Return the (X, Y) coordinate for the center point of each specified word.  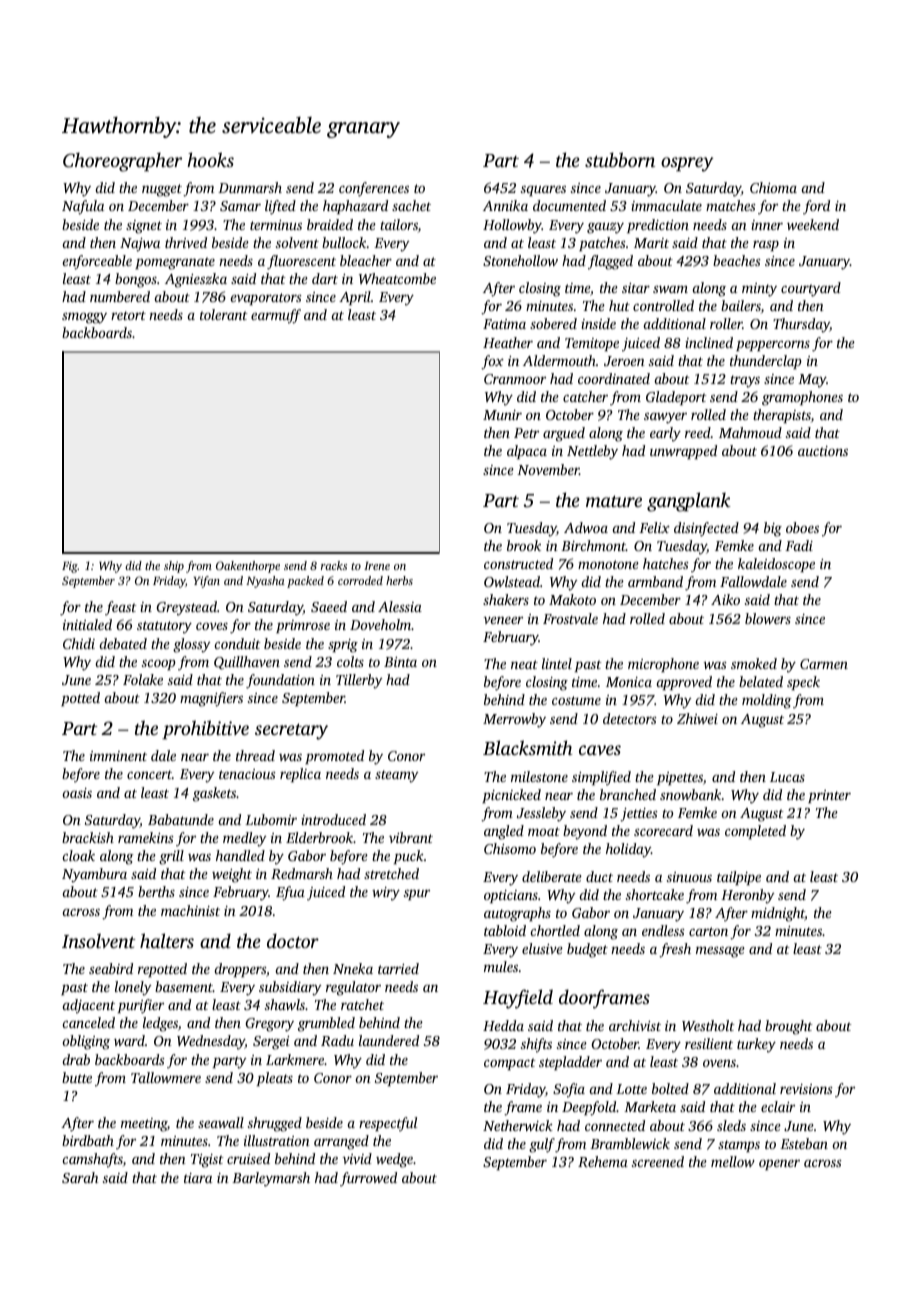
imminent (118, 756)
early (665, 434)
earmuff (276, 316)
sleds (731, 1125)
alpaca (527, 452)
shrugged (275, 1124)
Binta (400, 662)
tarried (398, 968)
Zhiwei (697, 718)
